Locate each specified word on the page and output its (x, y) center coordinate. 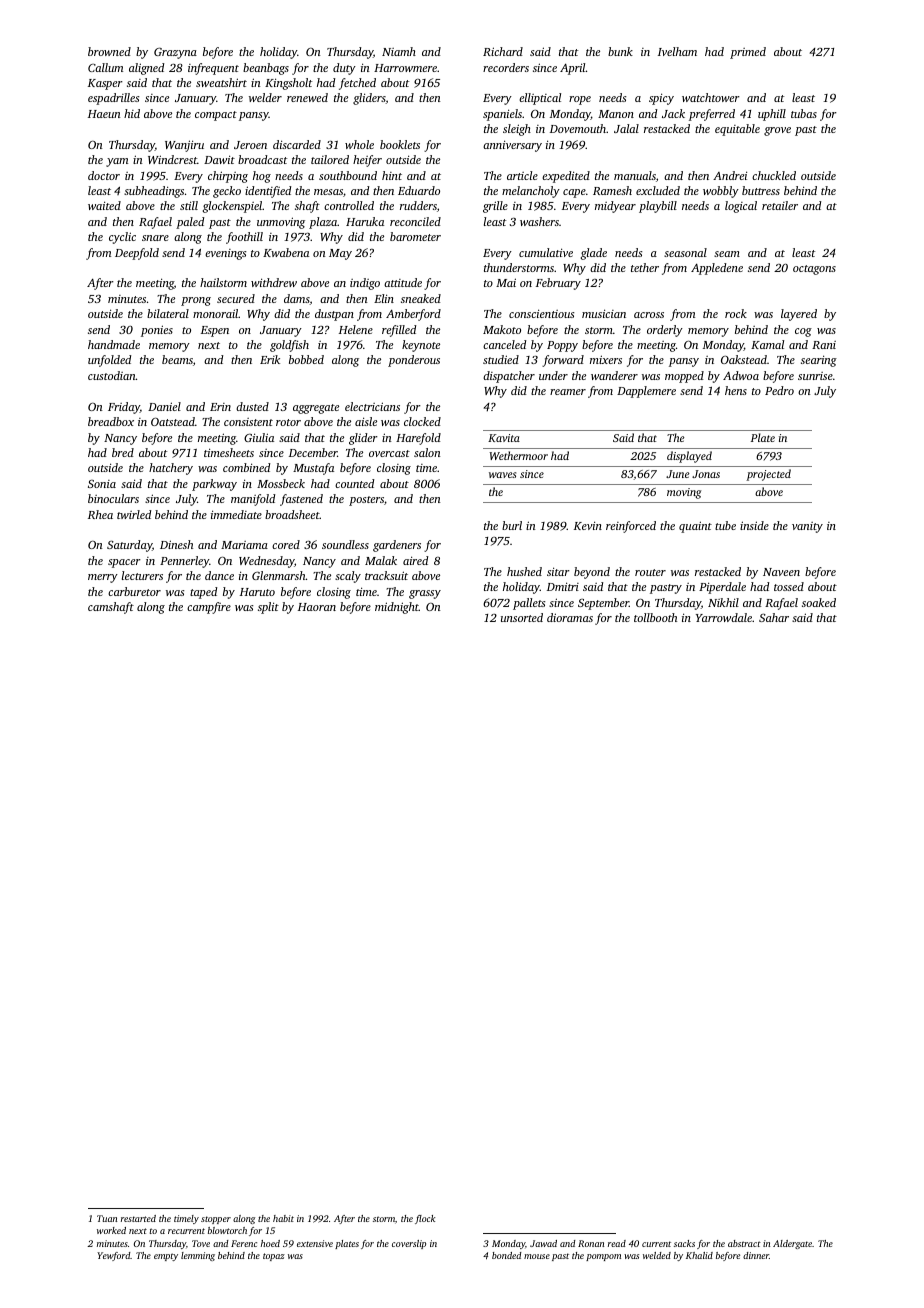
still (189, 205)
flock (425, 1219)
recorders (506, 67)
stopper (216, 1220)
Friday (124, 408)
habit (283, 1218)
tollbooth (655, 617)
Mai (506, 282)
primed (748, 53)
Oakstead (744, 359)
